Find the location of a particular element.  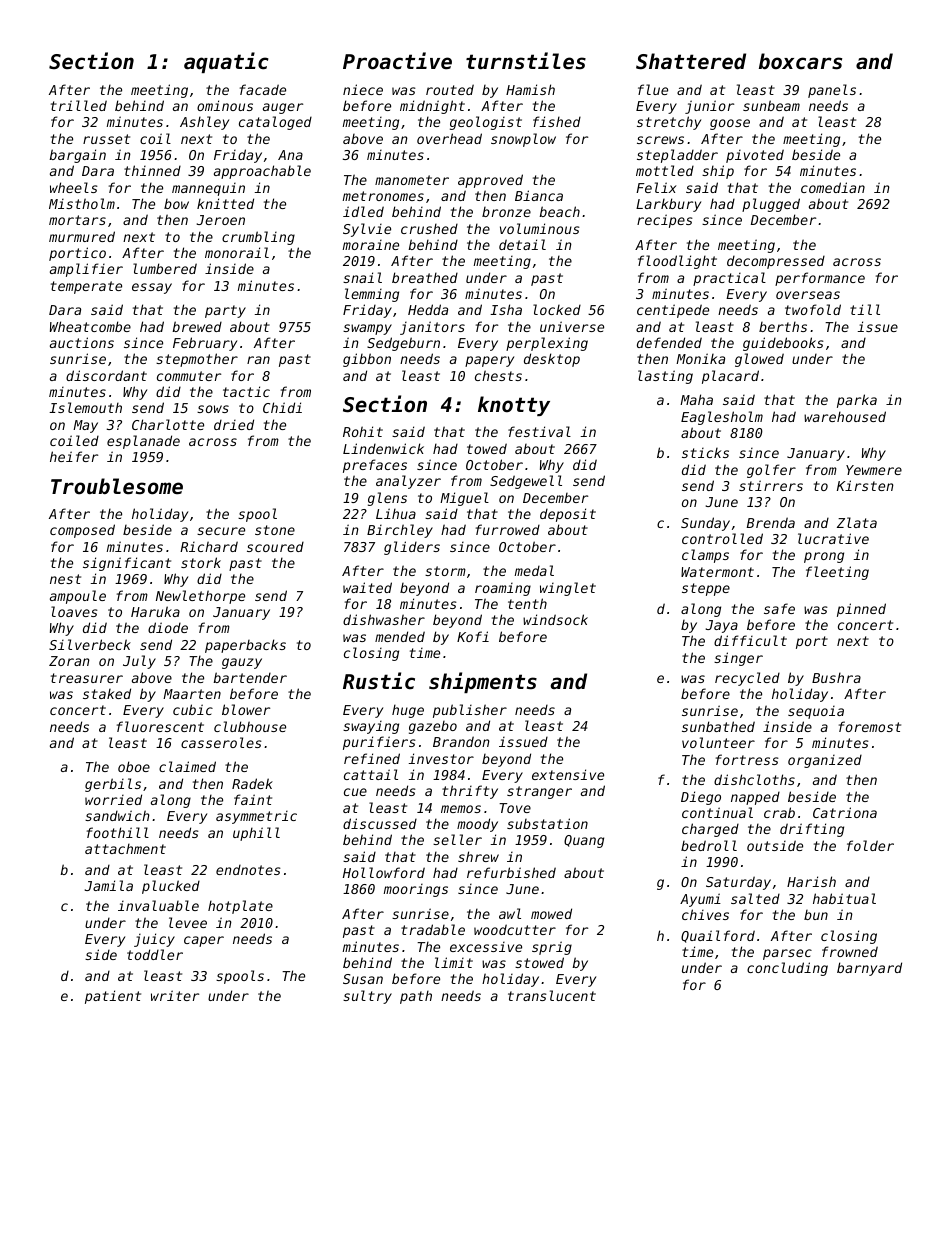

refined is located at coordinates (372, 758).
